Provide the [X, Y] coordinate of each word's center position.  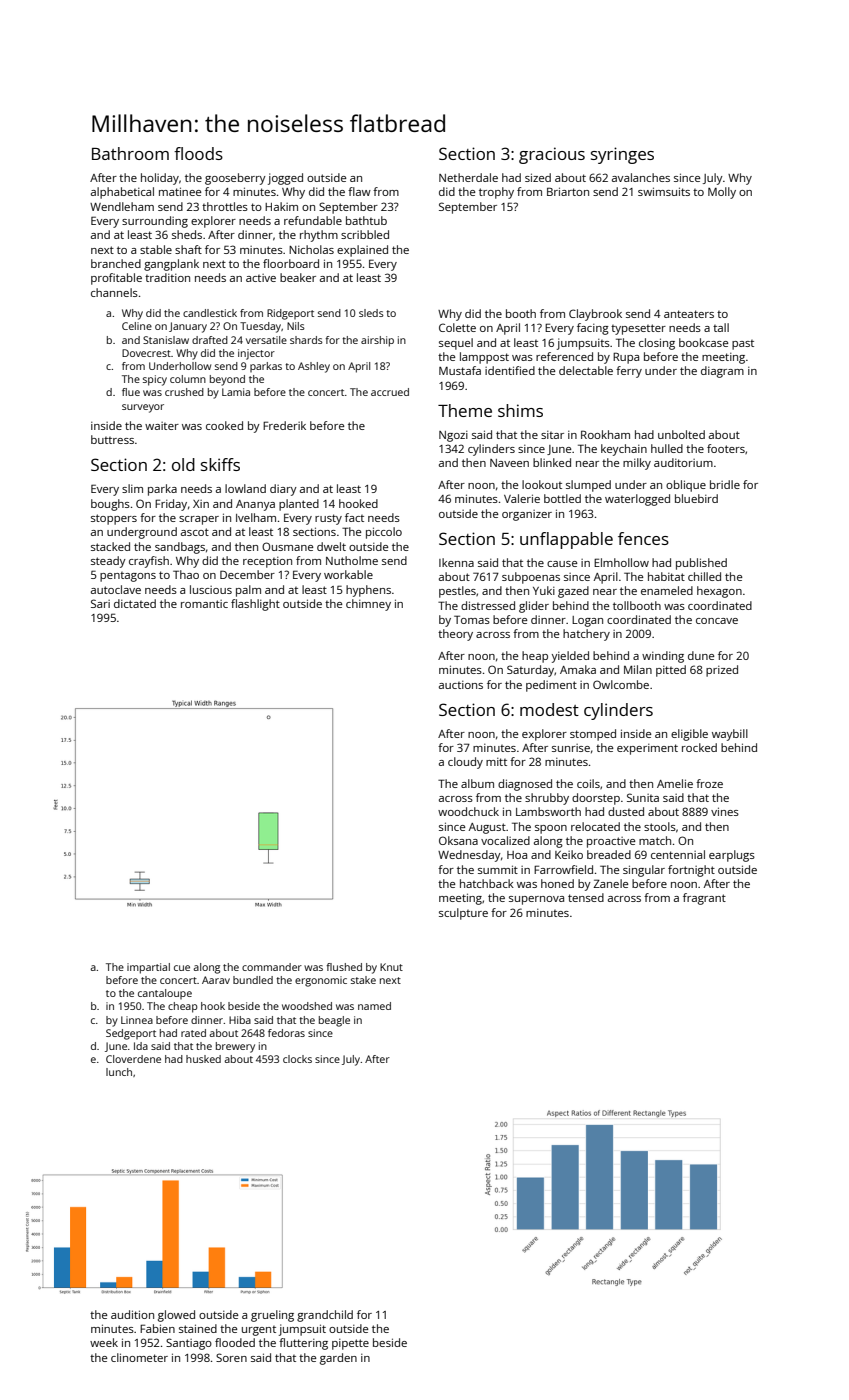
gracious [552, 155]
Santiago [189, 1344]
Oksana [458, 840]
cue [182, 968]
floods [198, 153]
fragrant [704, 899]
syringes [622, 155]
